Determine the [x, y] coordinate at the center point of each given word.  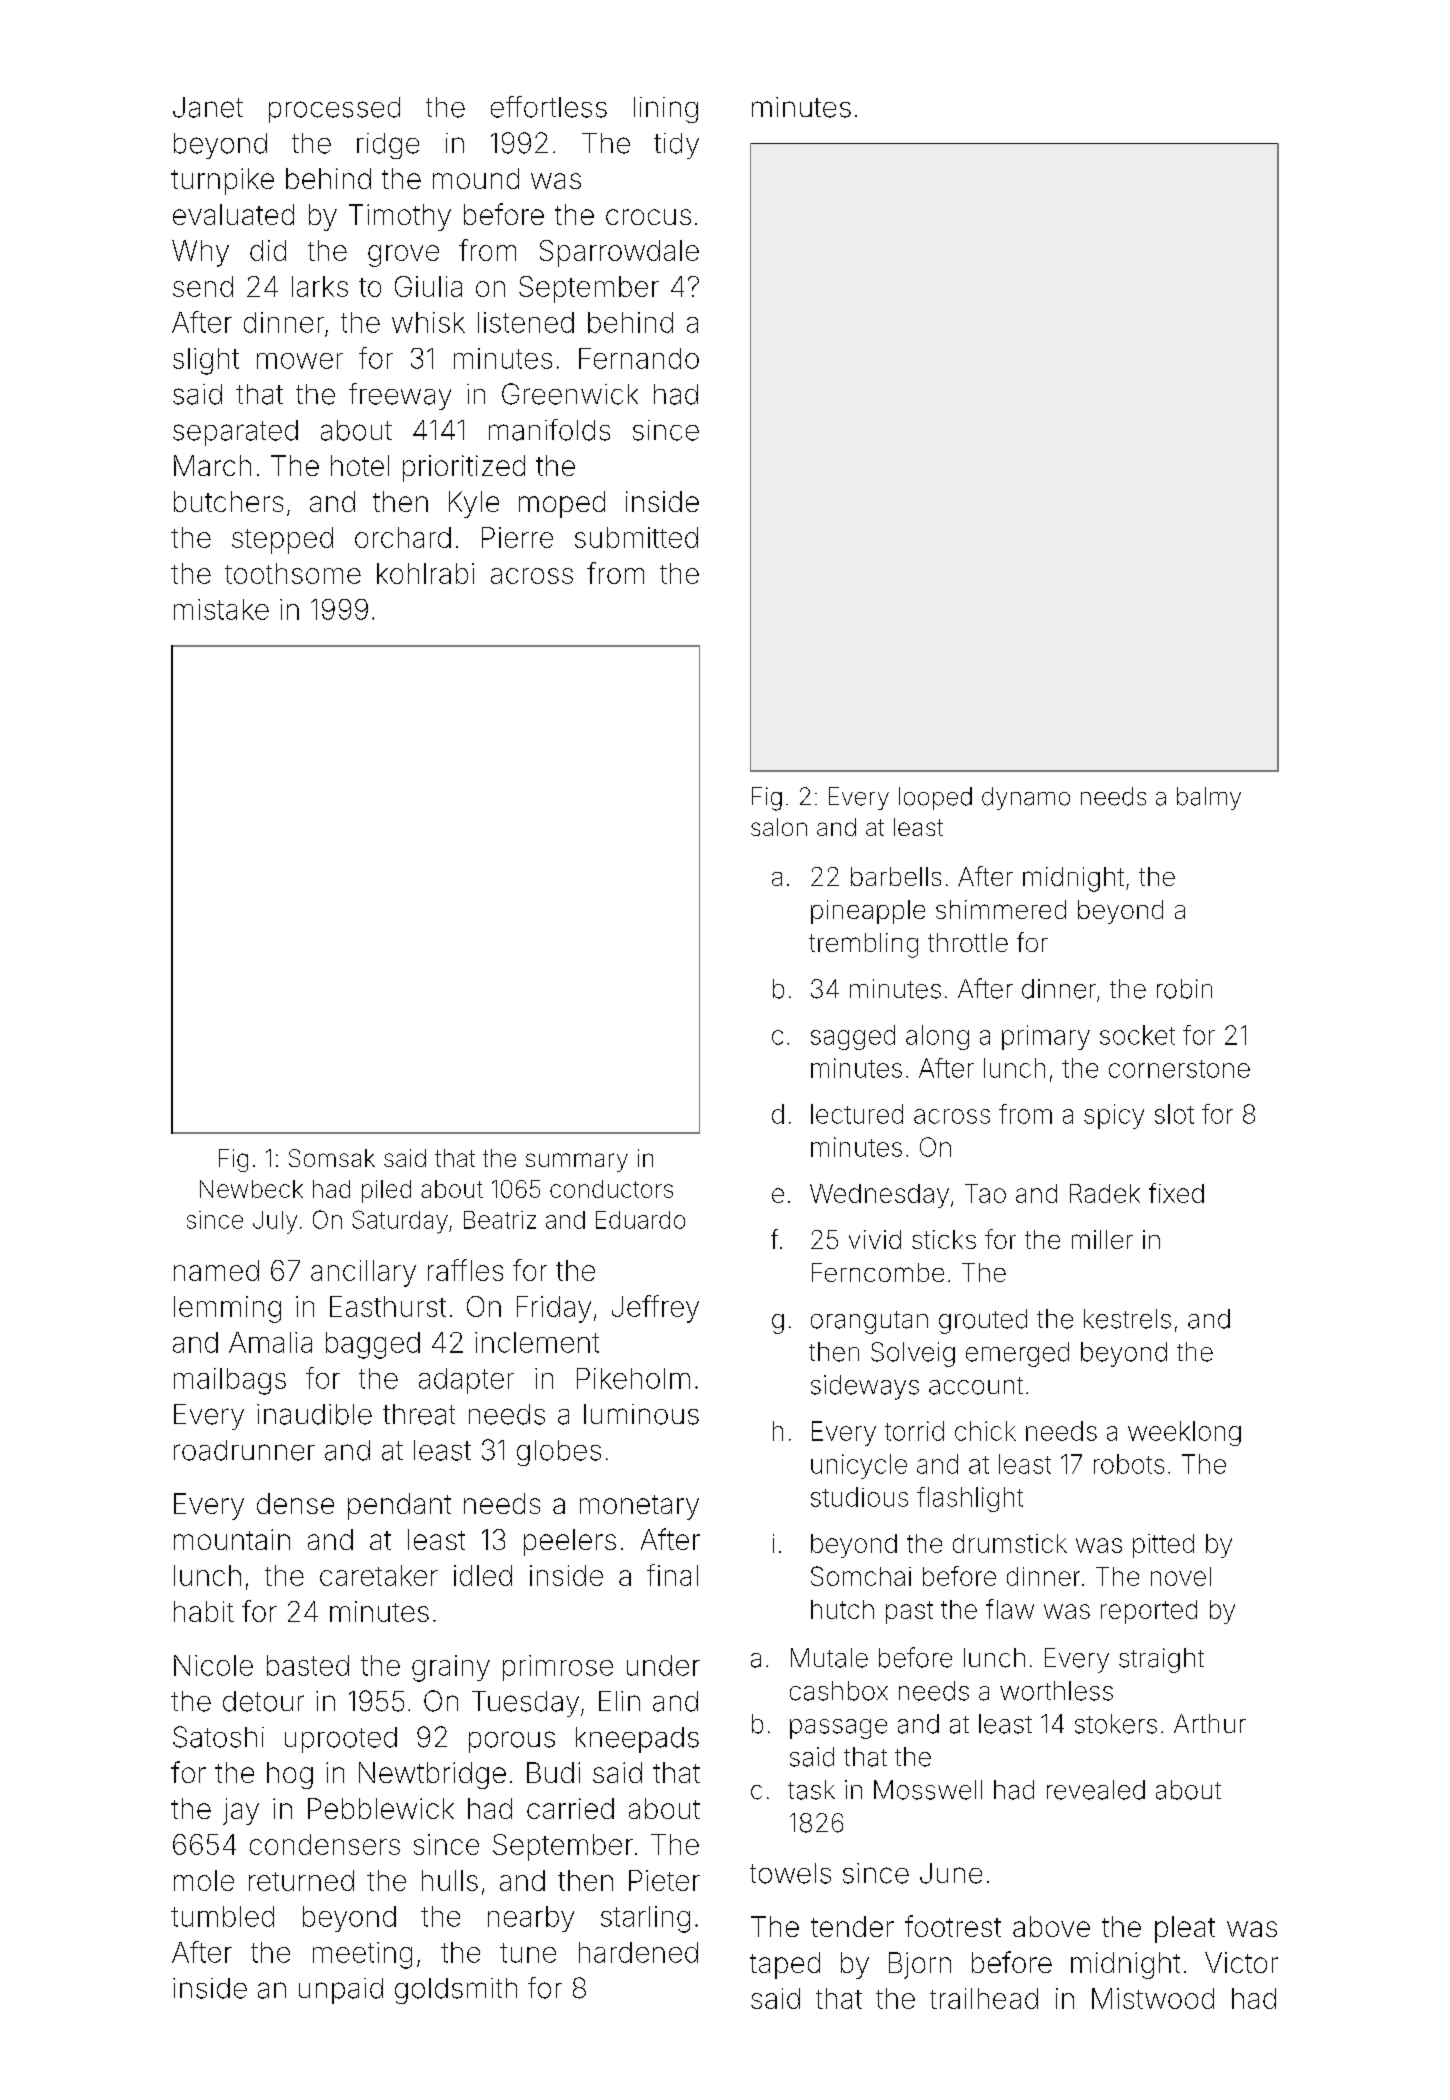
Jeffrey [655, 1309]
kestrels [1127, 1319]
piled [386, 1191]
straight [1161, 1660]
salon [779, 827]
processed [334, 110]
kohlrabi [425, 573]
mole [204, 1880]
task [811, 1790]
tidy [676, 146]
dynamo [1026, 798]
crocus [648, 217]
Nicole [213, 1665]
